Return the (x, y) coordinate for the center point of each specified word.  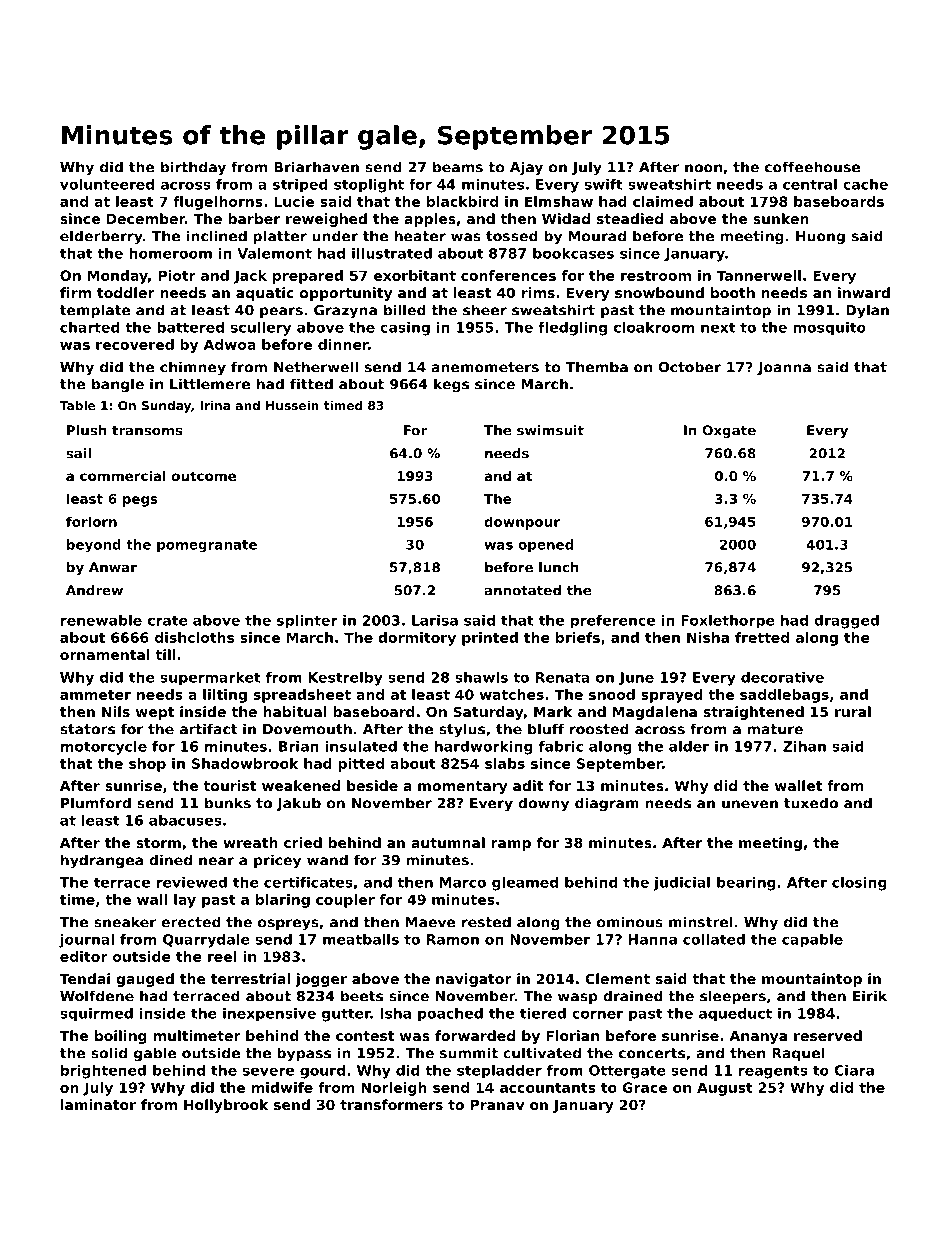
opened (545, 546)
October (689, 367)
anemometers (485, 367)
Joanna (784, 368)
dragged (846, 622)
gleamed (525, 884)
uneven (750, 804)
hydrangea (102, 861)
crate (168, 620)
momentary (462, 787)
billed (405, 310)
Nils (116, 711)
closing (859, 884)
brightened (103, 1072)
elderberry (101, 237)
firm (75, 292)
